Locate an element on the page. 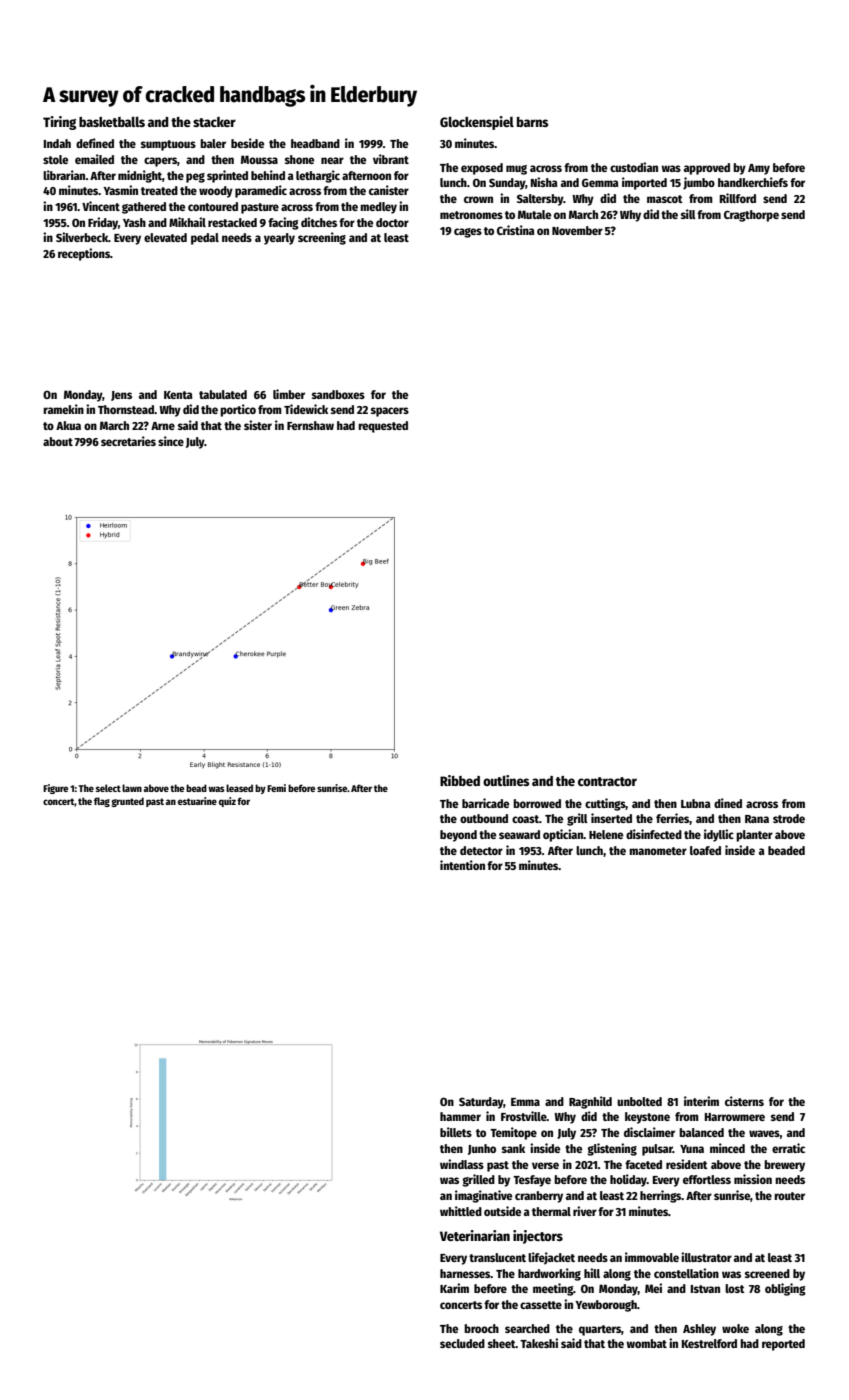  Ribbed is located at coordinates (460, 780).
